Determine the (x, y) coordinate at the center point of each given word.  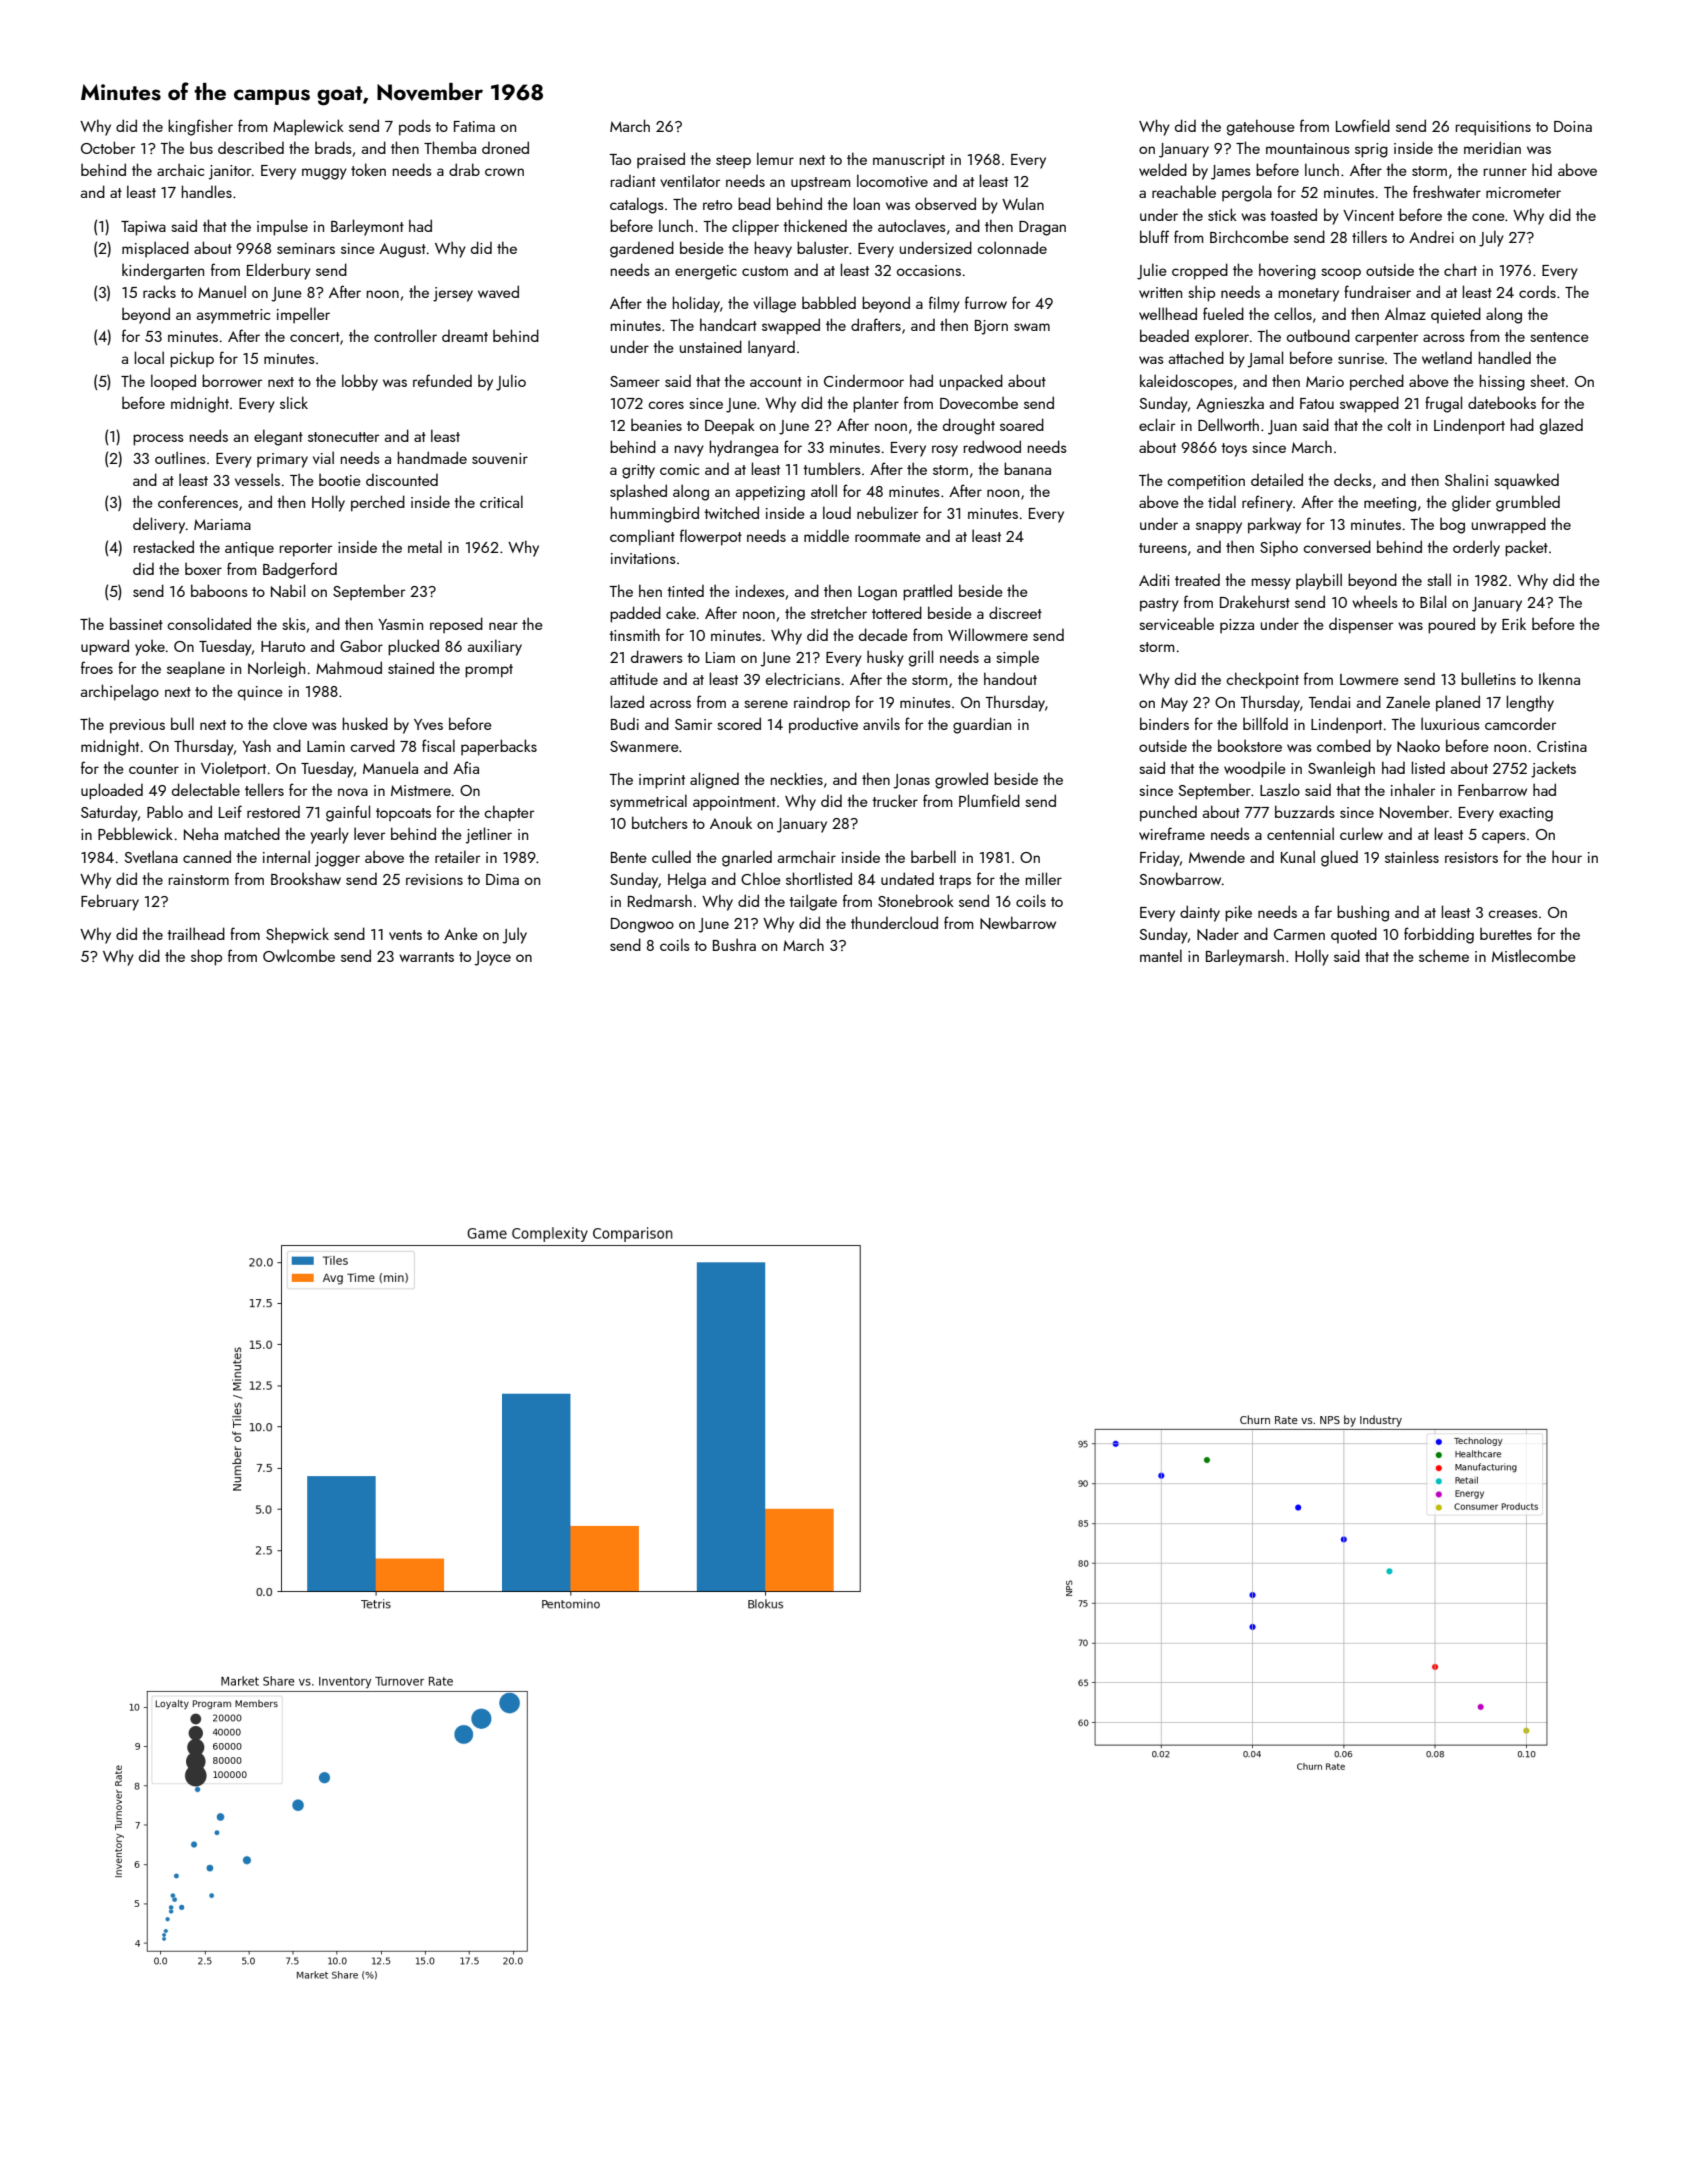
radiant (633, 181)
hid (1542, 169)
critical (501, 501)
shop (206, 957)
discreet (1015, 612)
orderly (1476, 548)
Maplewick (308, 127)
